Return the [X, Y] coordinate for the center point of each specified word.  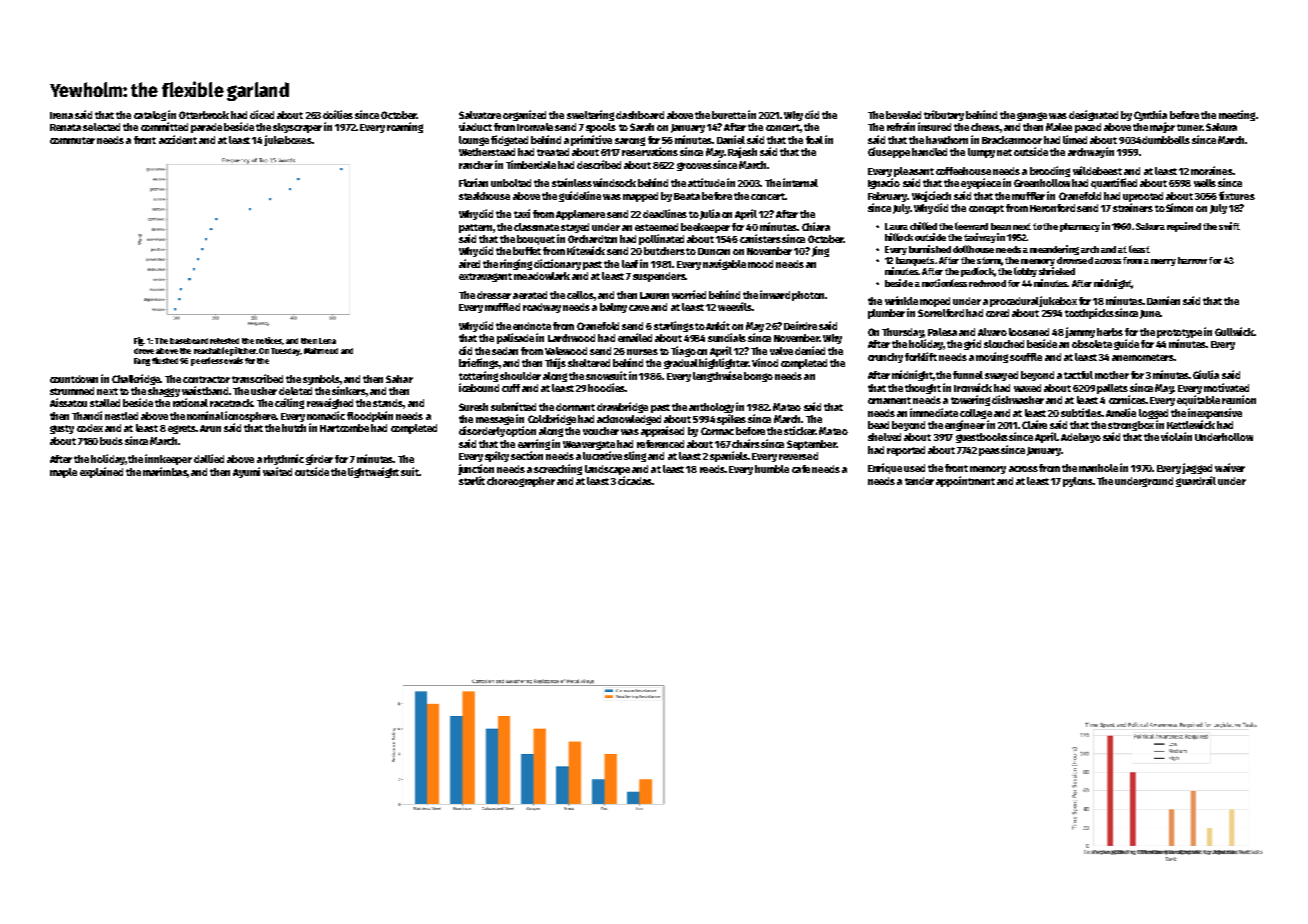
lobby [1025, 272]
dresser [494, 295]
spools [601, 128]
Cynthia [1150, 115]
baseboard [189, 341]
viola [1172, 436]
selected [101, 127]
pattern [475, 228]
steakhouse [484, 196]
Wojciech [931, 196]
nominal [205, 415]
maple [63, 473]
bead [878, 425]
